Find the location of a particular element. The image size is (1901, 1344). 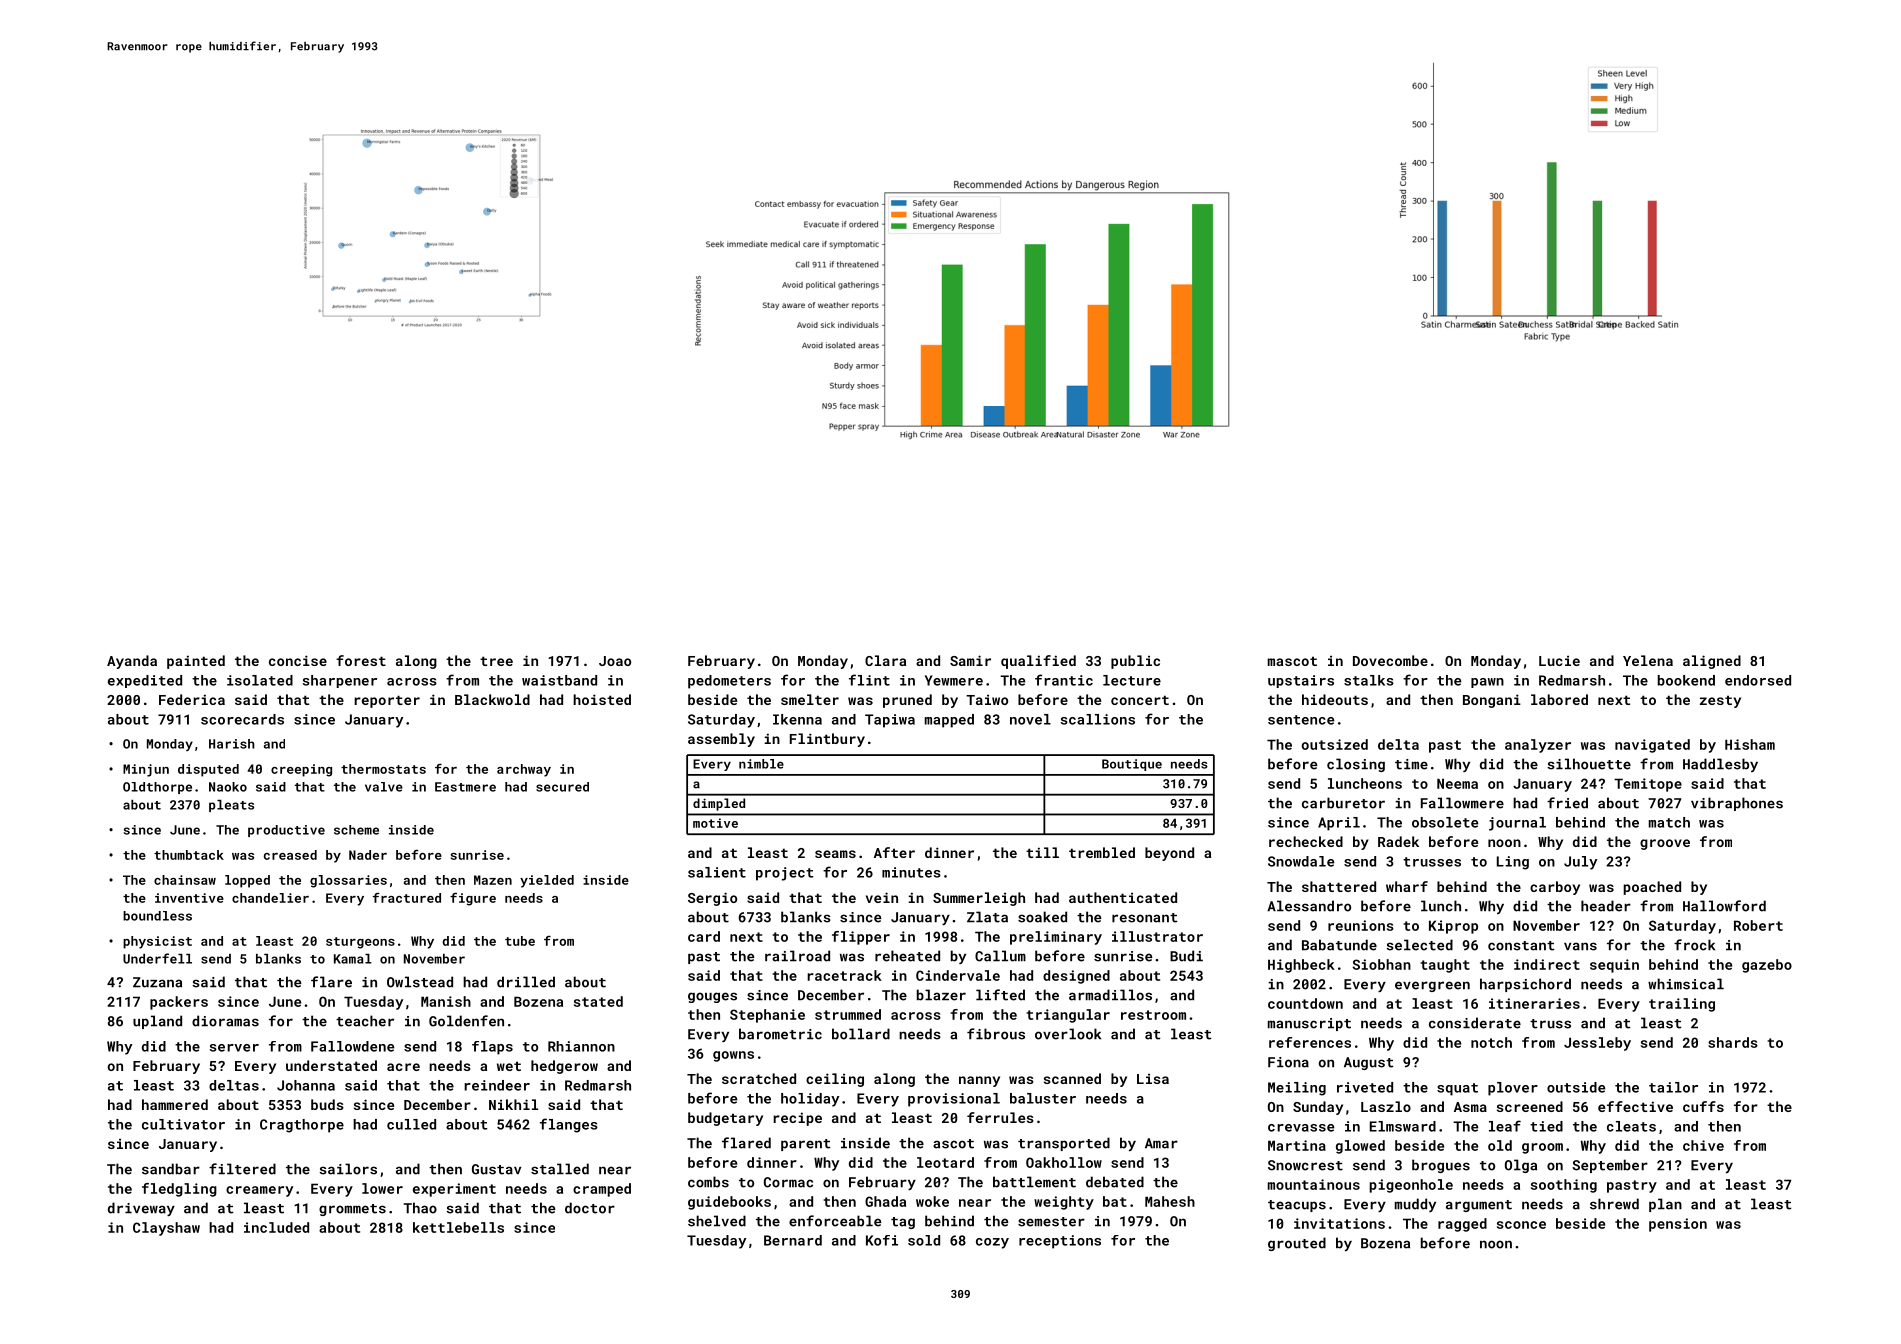

tailor is located at coordinates (1673, 1087).
